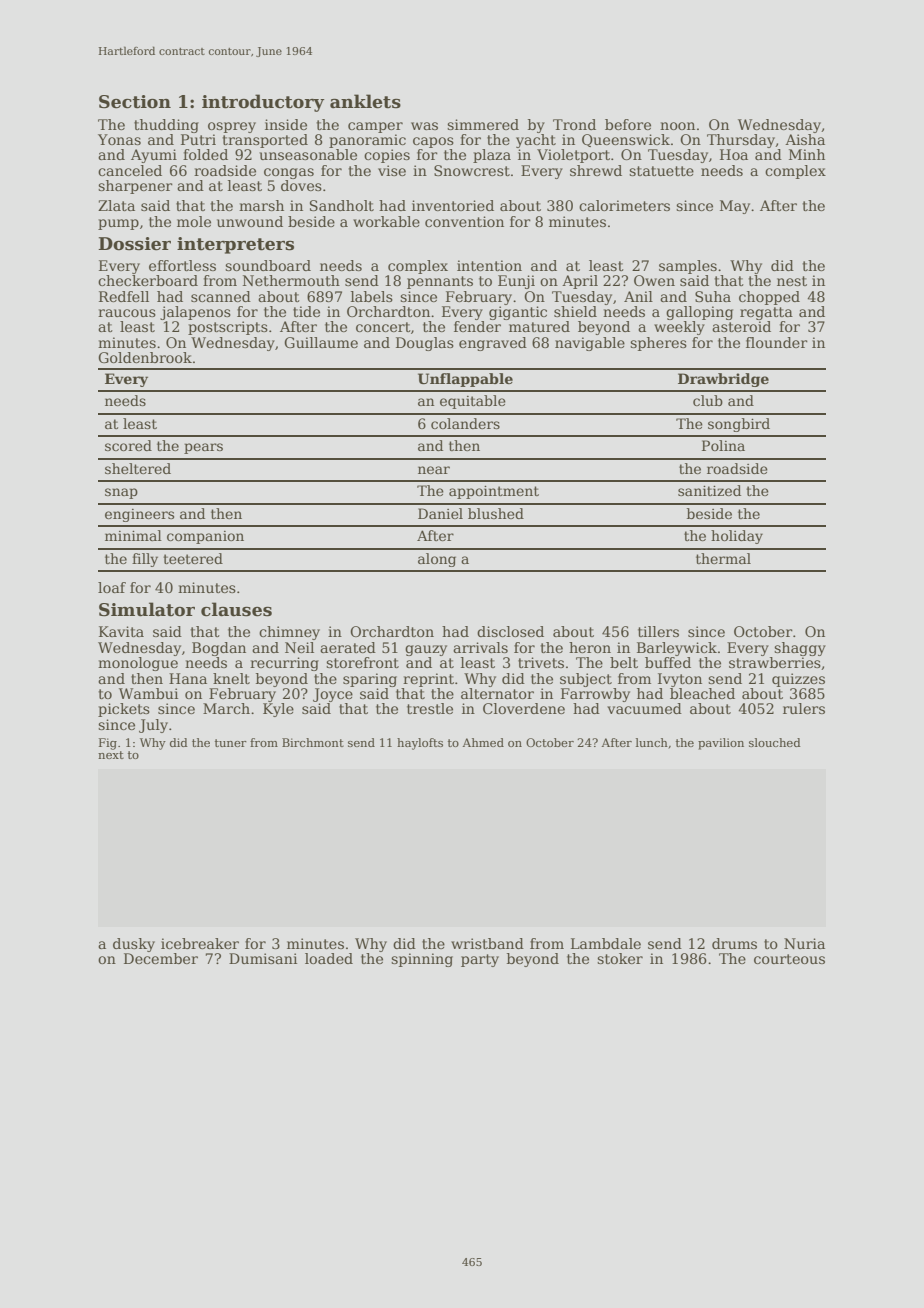  Describe the element at coordinates (440, 282) in the image. I see `pennants` at that location.
